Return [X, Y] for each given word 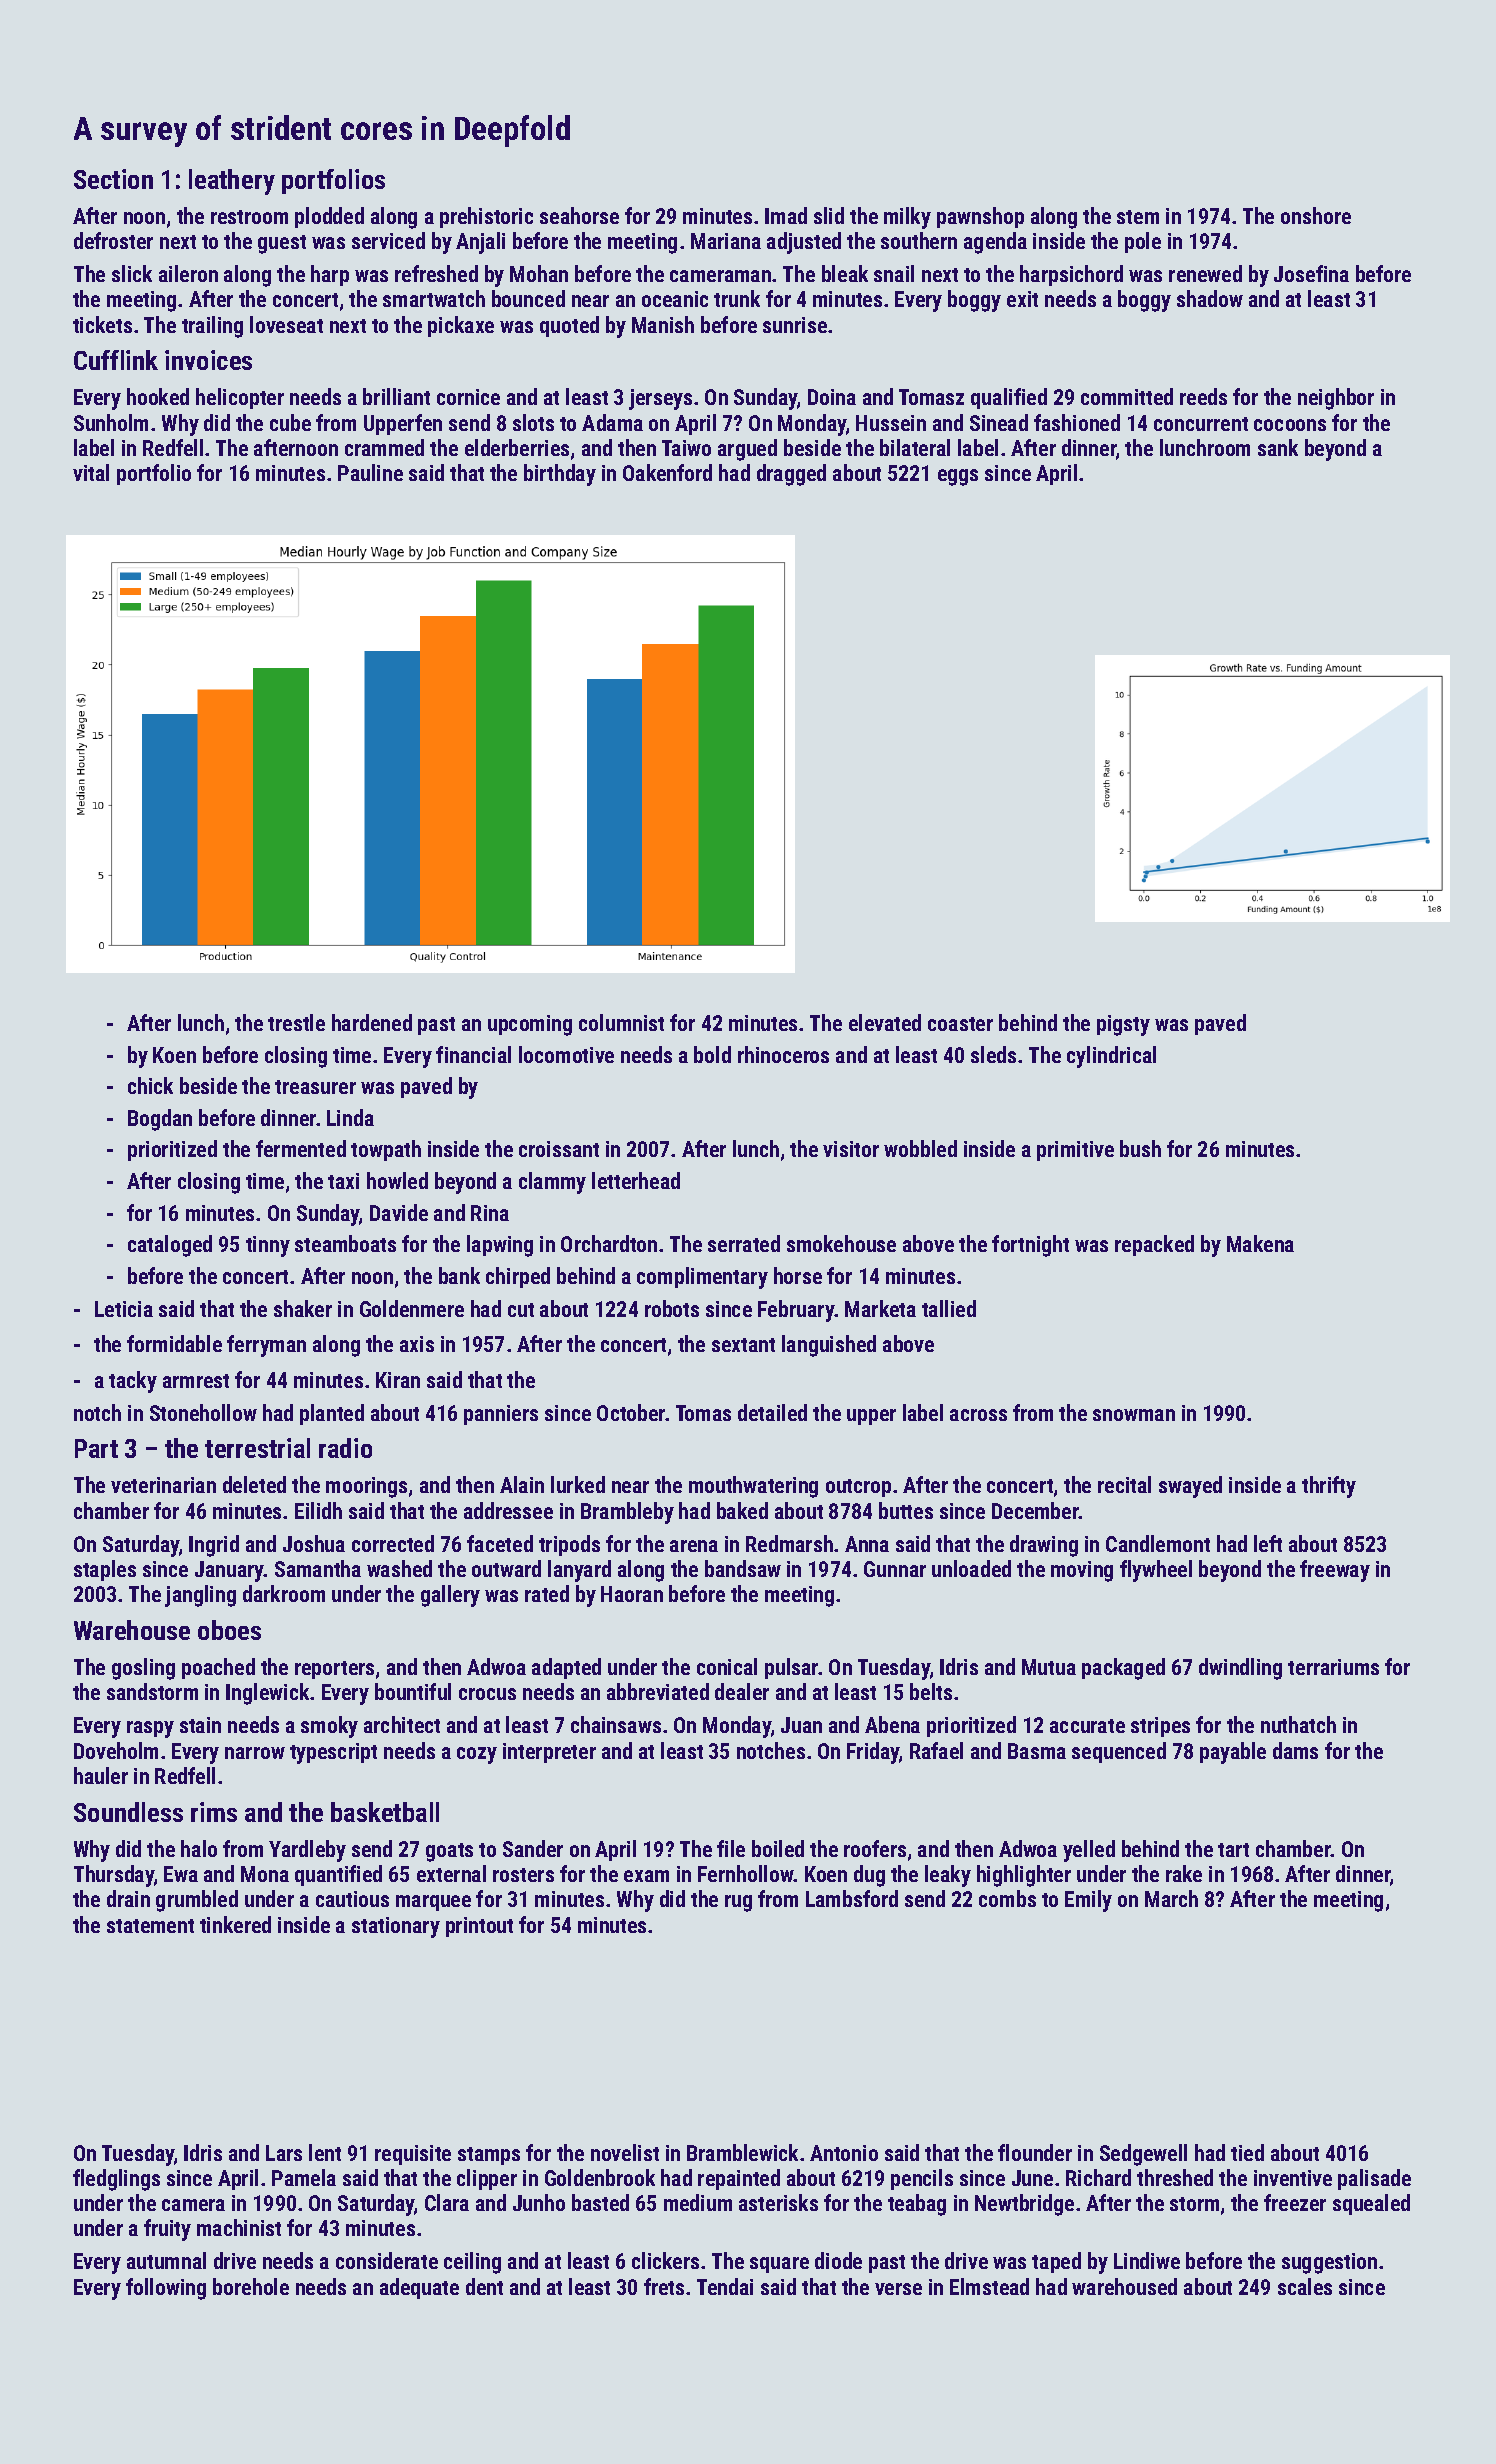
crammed [384, 447]
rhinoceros [783, 1054]
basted [600, 2202]
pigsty [1123, 1025]
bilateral [915, 447]
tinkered [235, 1924]
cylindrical [1111, 1057]
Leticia [124, 1309]
